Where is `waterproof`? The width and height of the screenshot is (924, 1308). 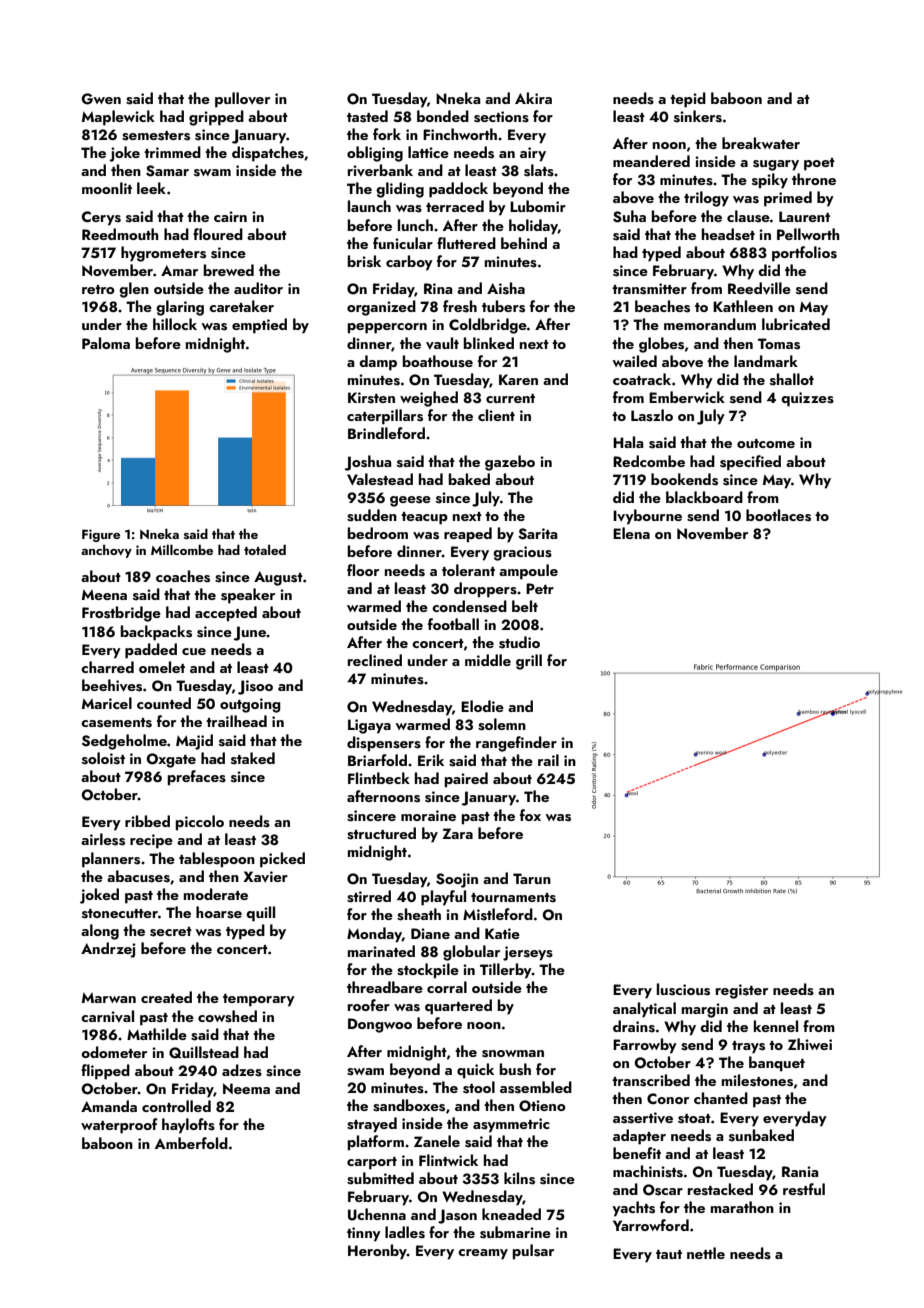 waterproof is located at coordinates (119, 1126).
